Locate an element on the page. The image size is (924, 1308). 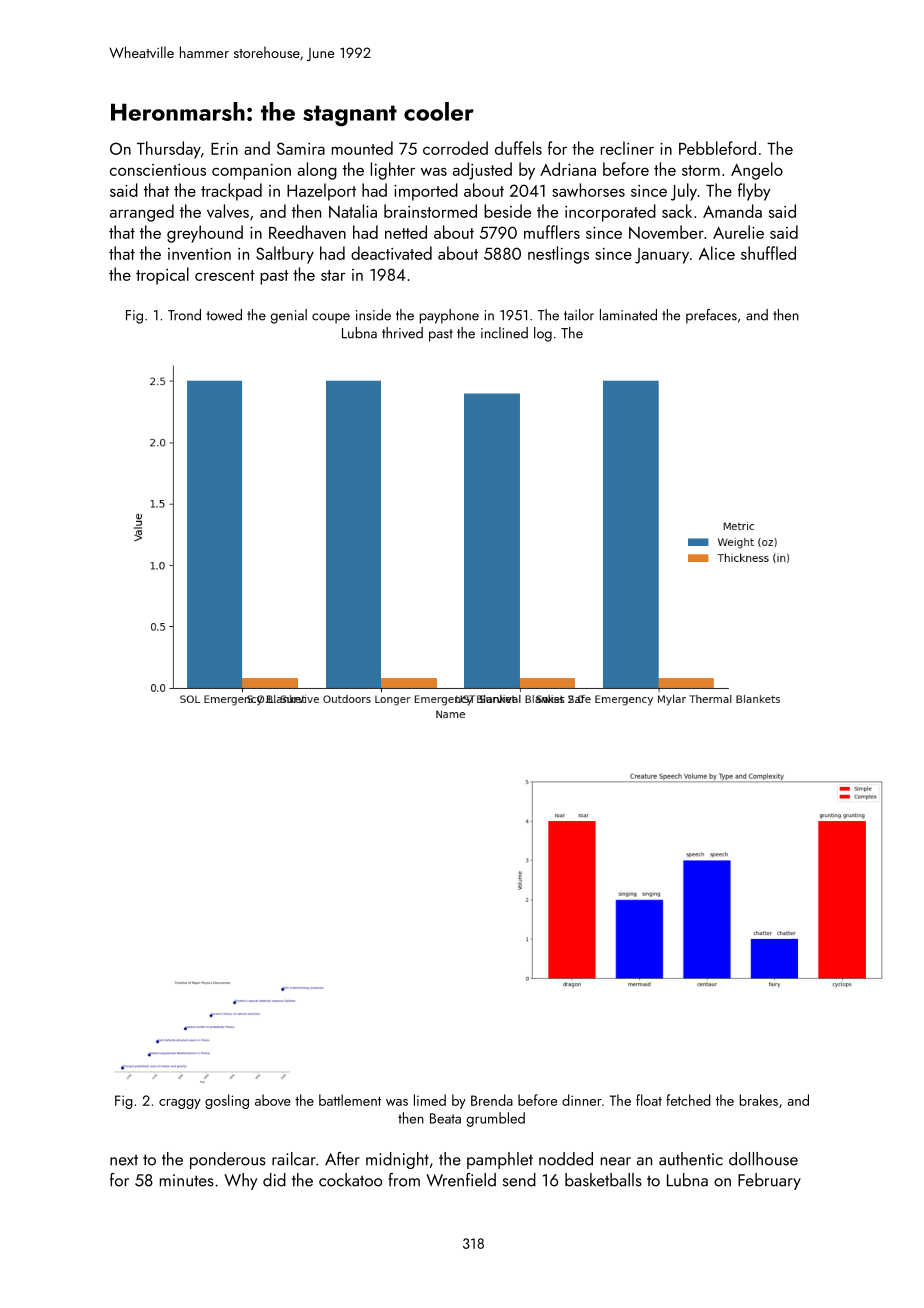
adjusted is located at coordinates (482, 171).
